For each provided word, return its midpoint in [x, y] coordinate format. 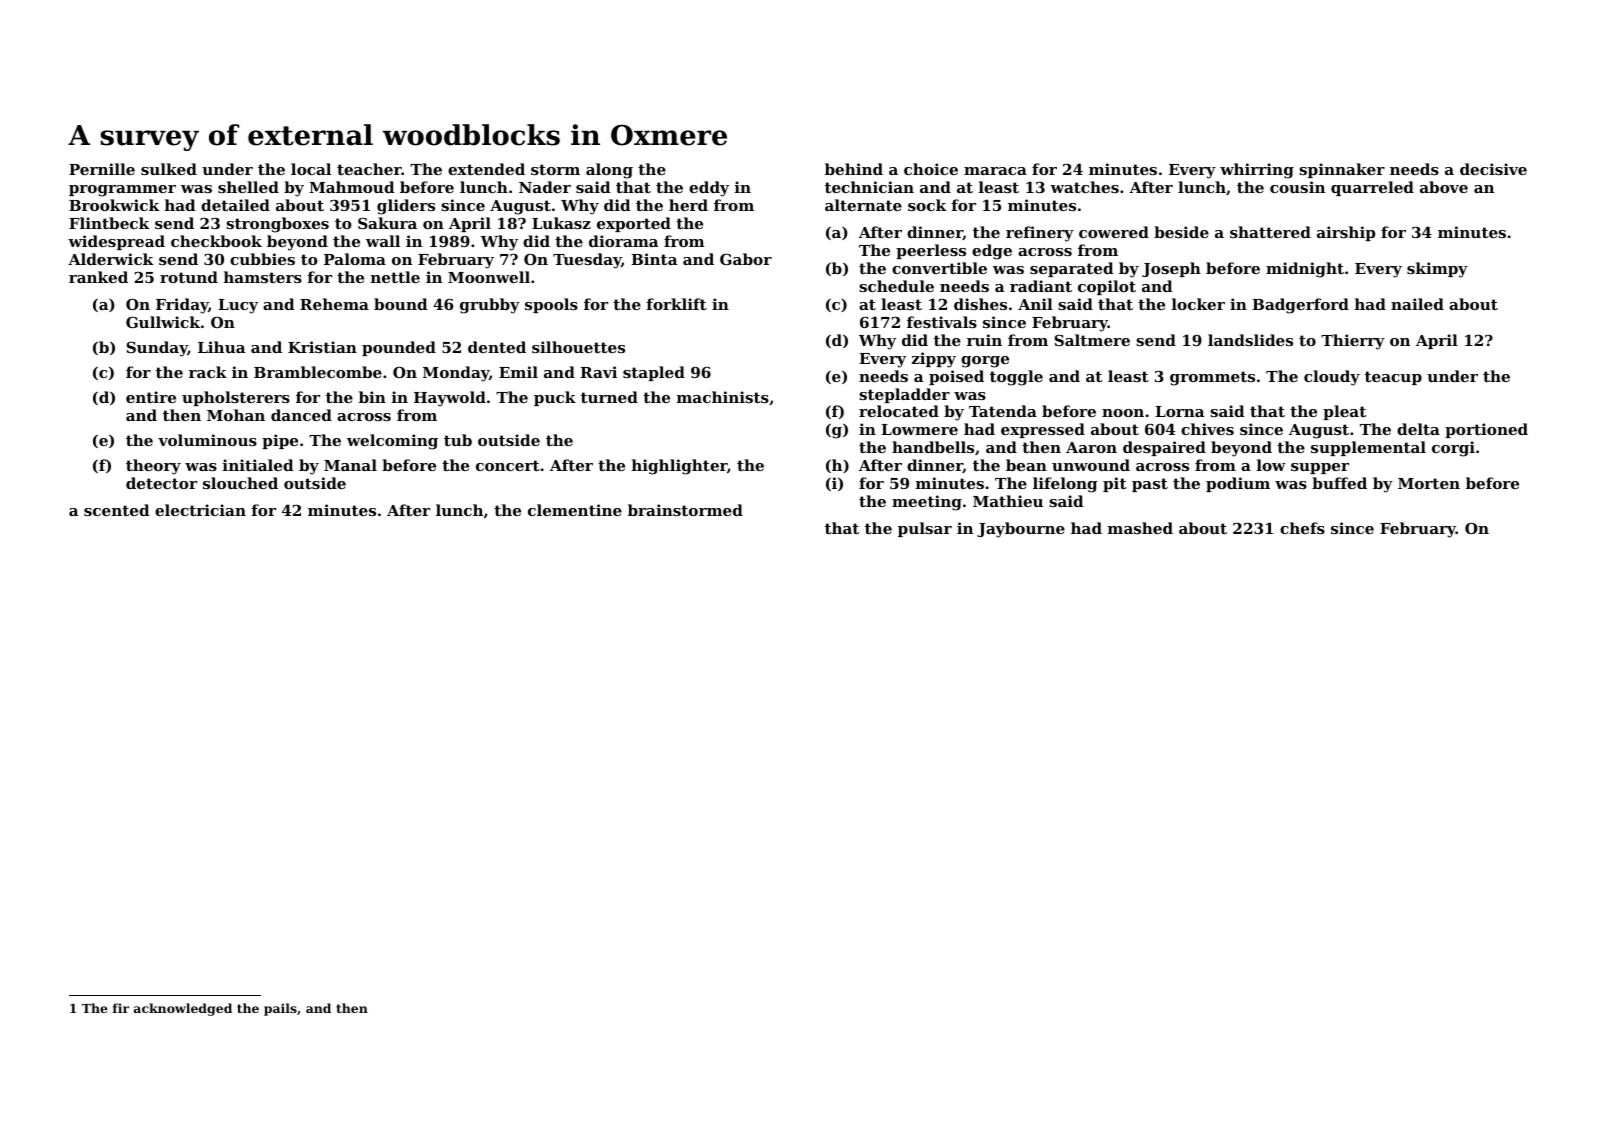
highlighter [679, 467]
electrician [200, 510]
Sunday [157, 349]
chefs [1302, 528]
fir [121, 1008]
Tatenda [1003, 411]
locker [1198, 304]
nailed [1417, 304]
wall [383, 241]
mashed [1140, 528]
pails [280, 1009]
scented [117, 510]
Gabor [746, 259]
